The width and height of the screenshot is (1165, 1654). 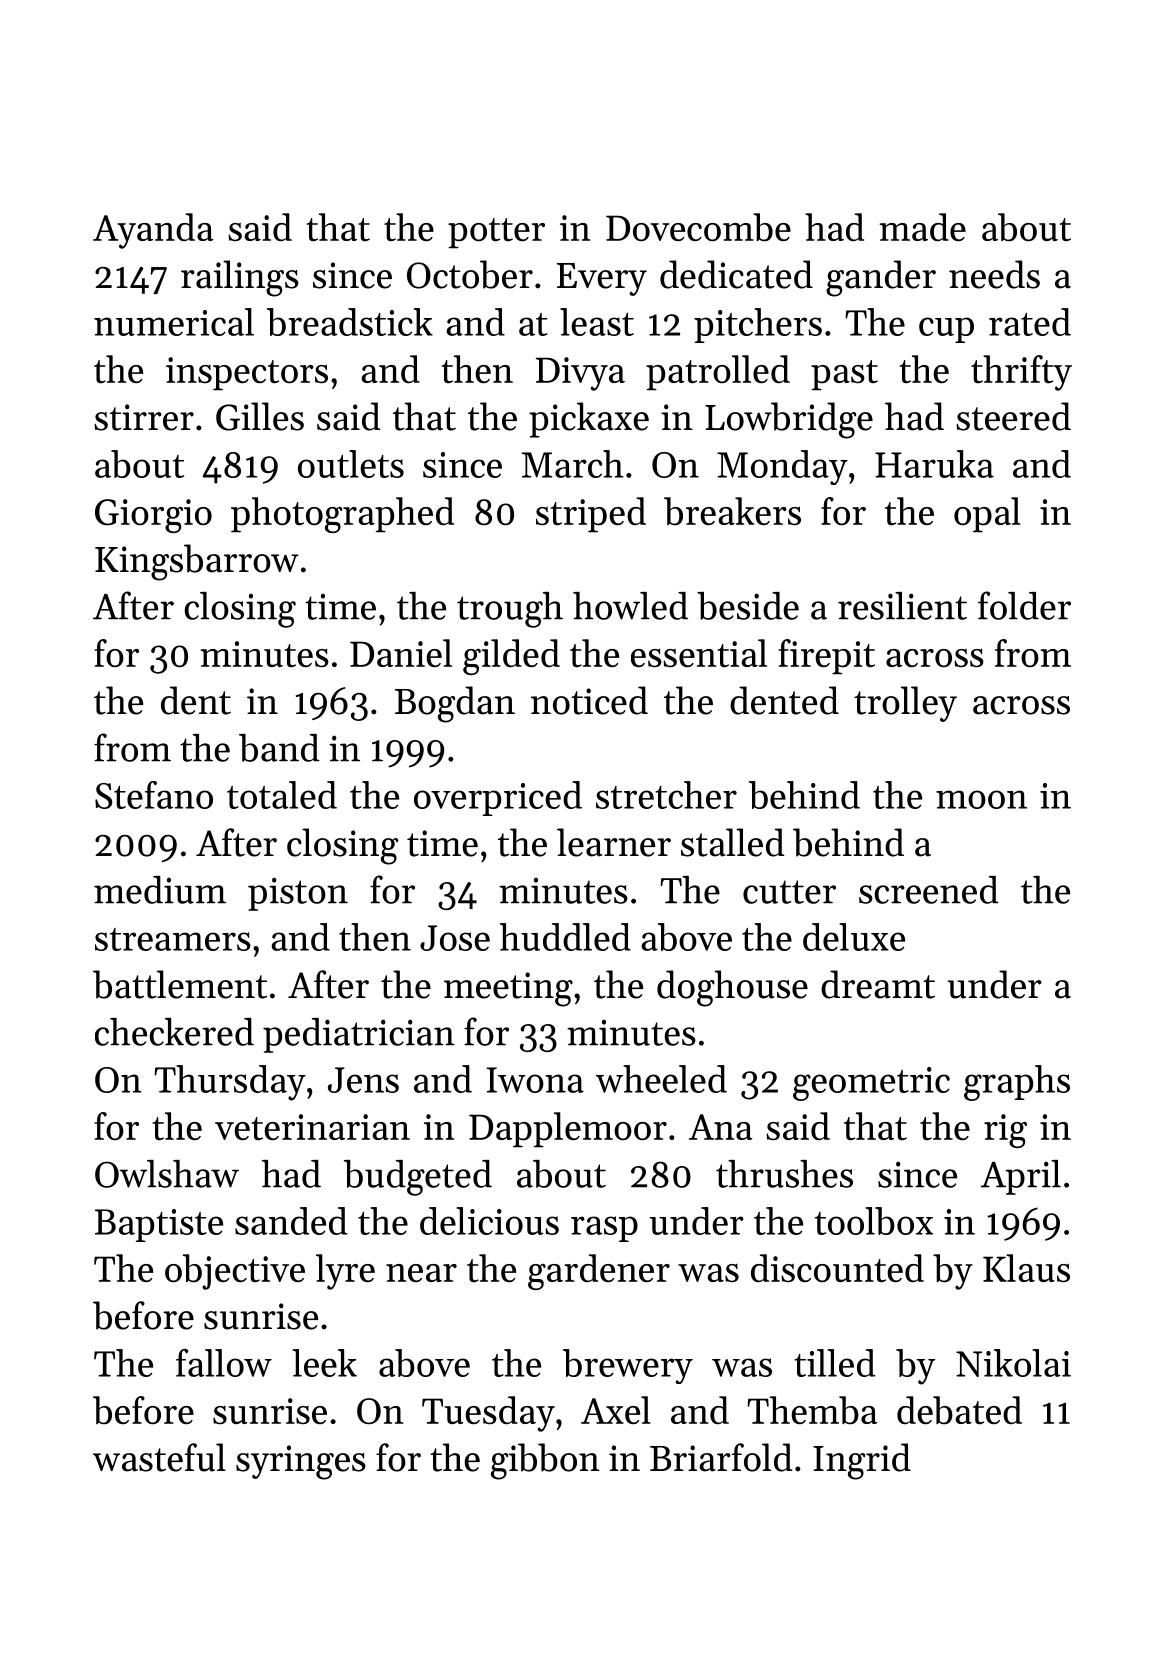 What do you see at coordinates (351, 464) in the screenshot?
I see `outlets` at bounding box center [351, 464].
